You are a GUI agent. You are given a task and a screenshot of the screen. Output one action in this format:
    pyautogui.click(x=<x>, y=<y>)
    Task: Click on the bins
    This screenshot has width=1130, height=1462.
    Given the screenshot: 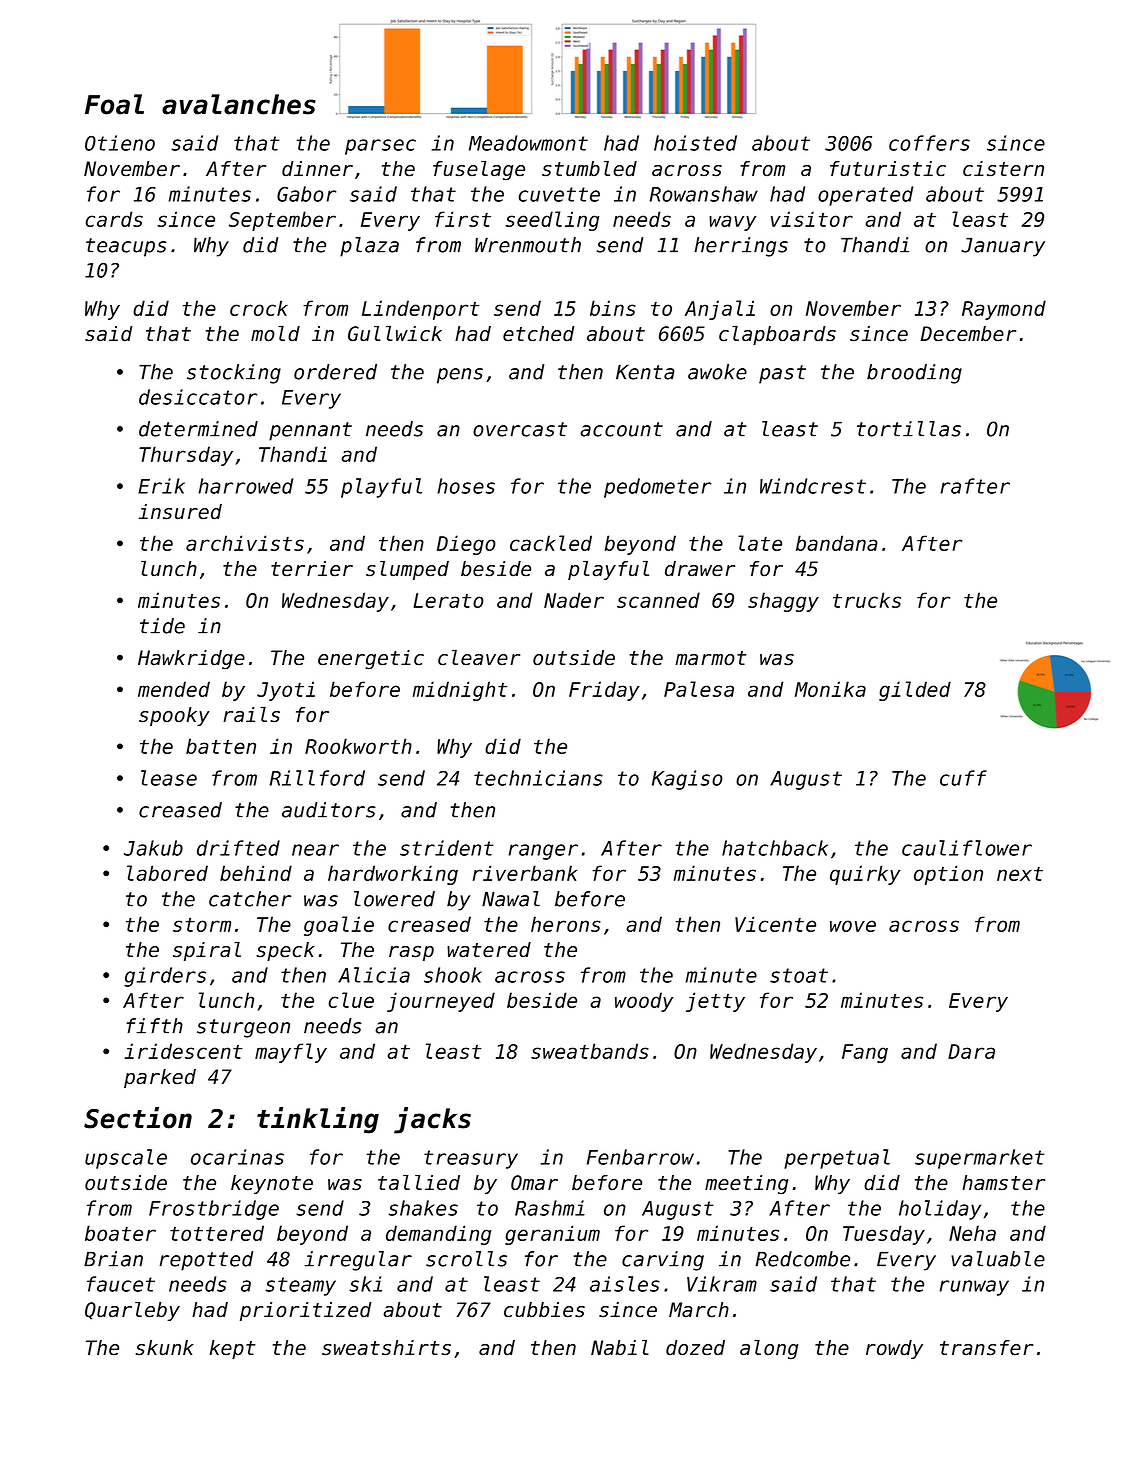 What is the action you would take?
    pyautogui.click(x=613, y=308)
